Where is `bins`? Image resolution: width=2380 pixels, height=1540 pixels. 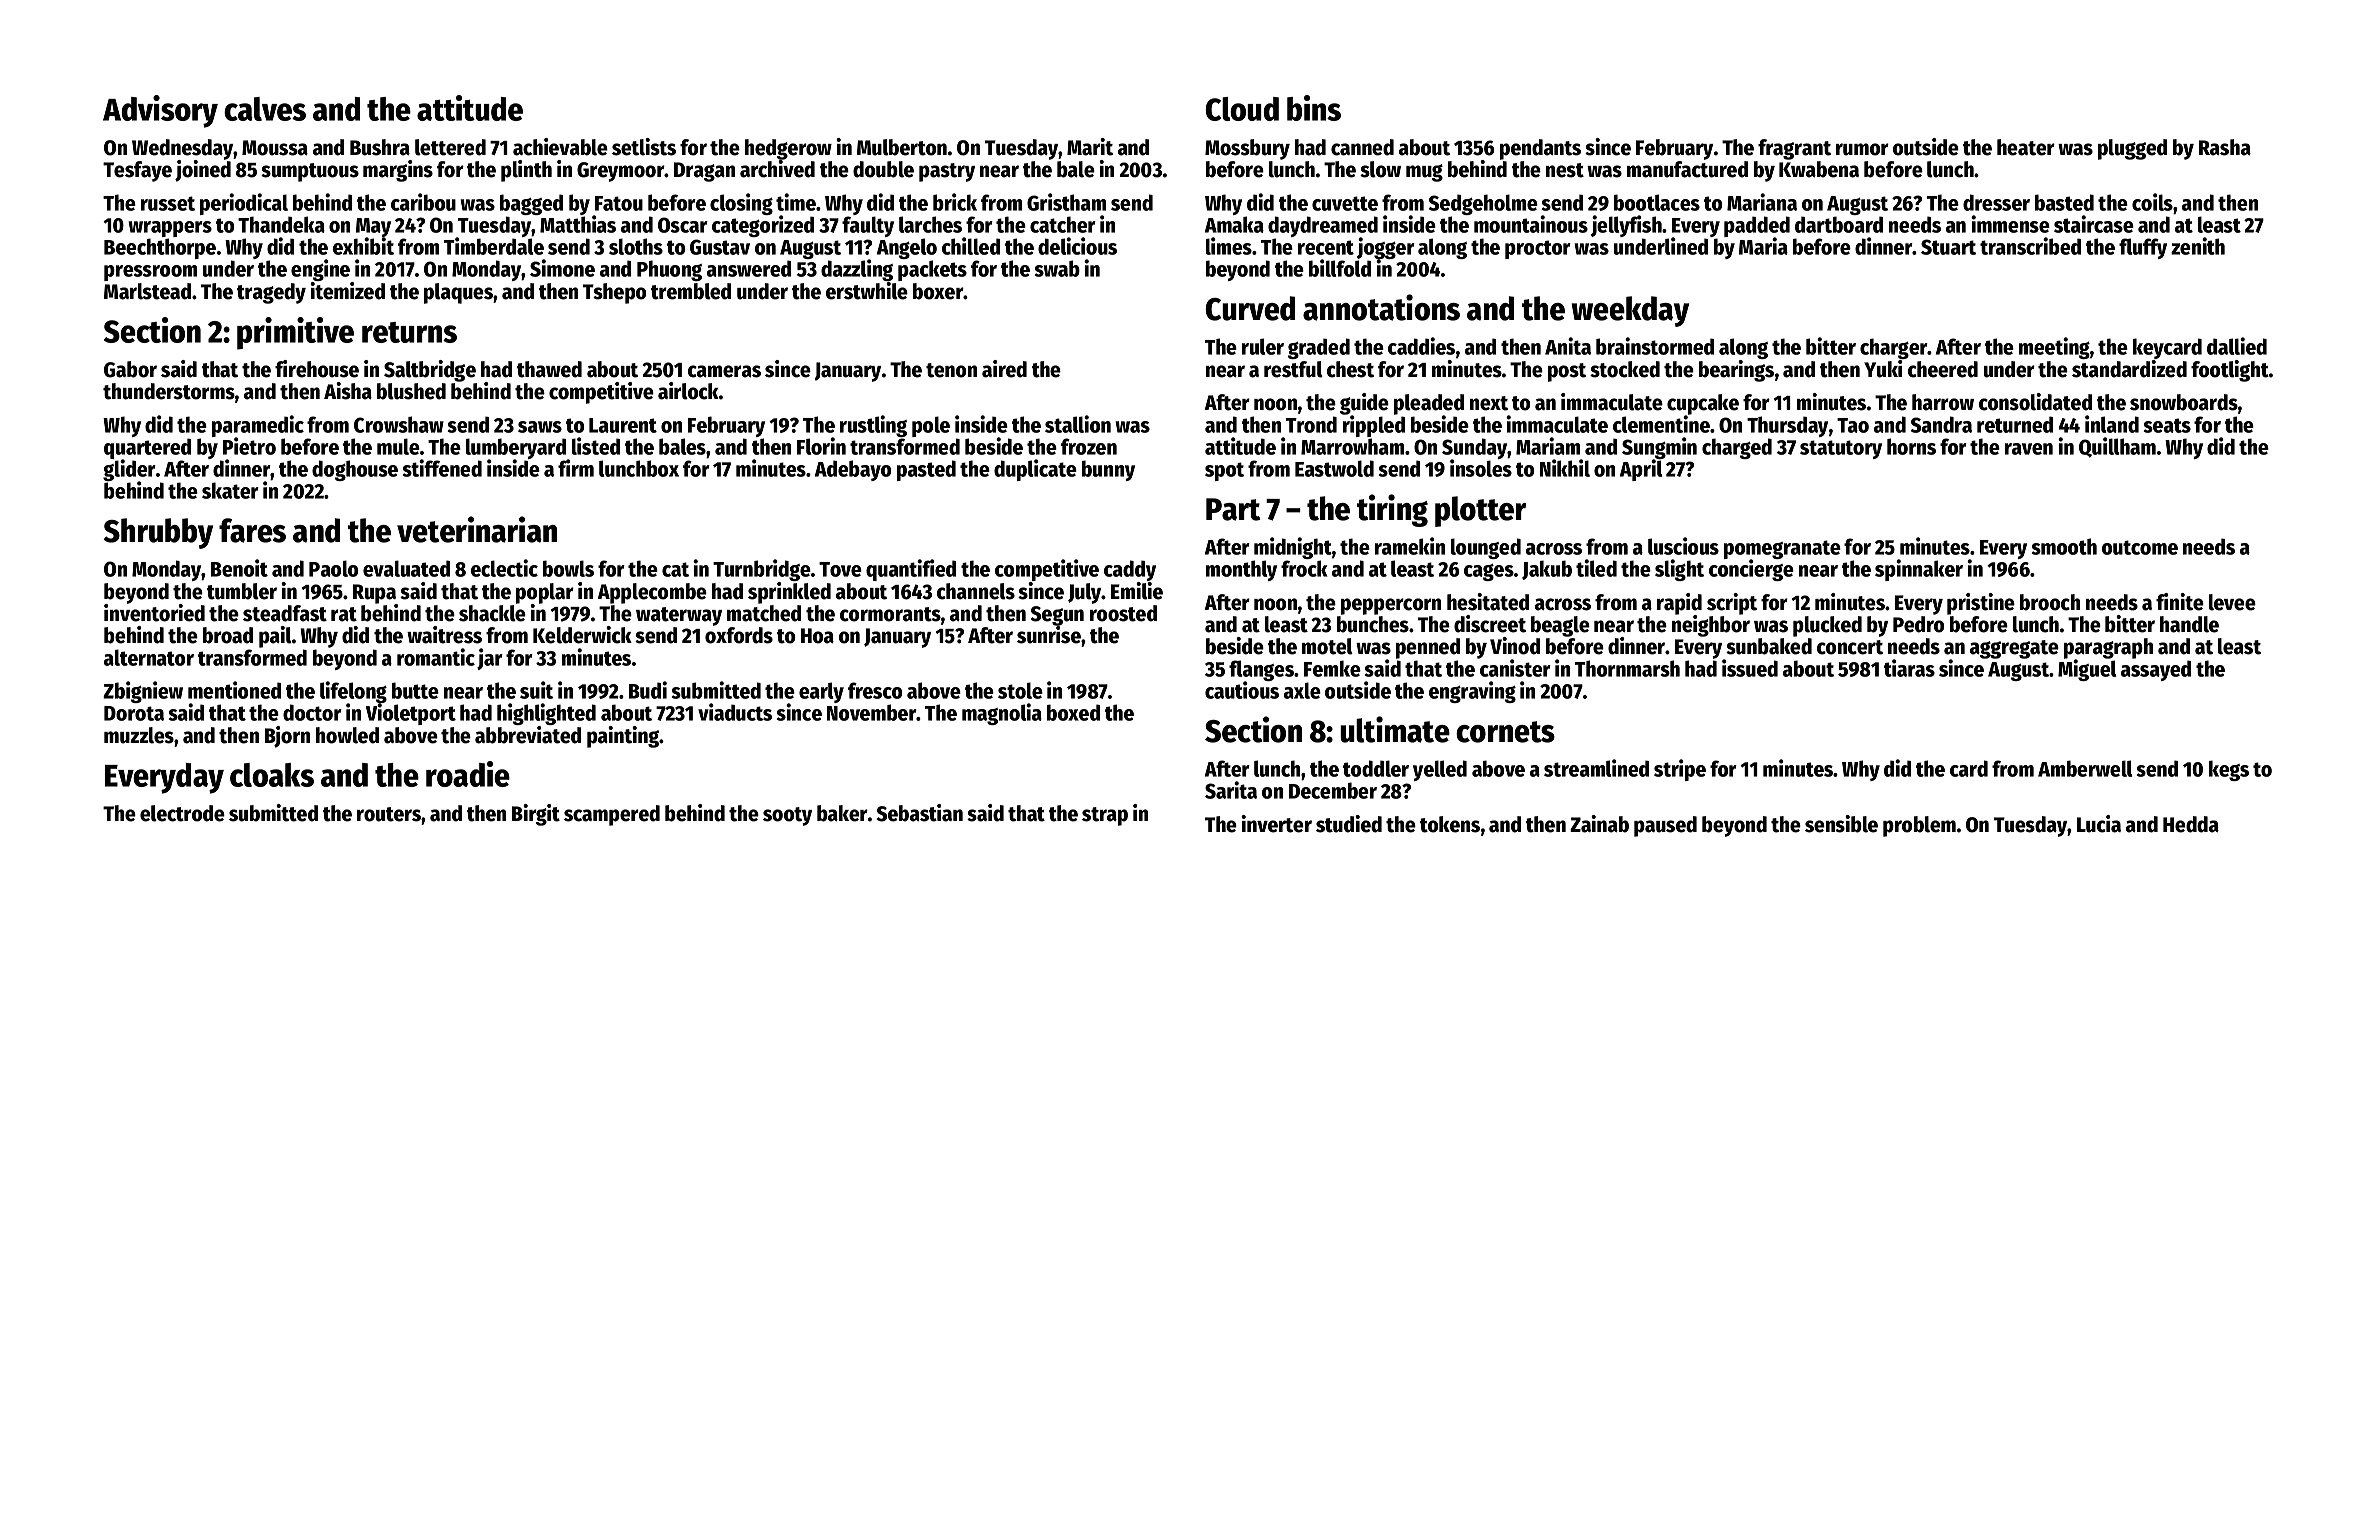
bins is located at coordinates (1314, 108).
